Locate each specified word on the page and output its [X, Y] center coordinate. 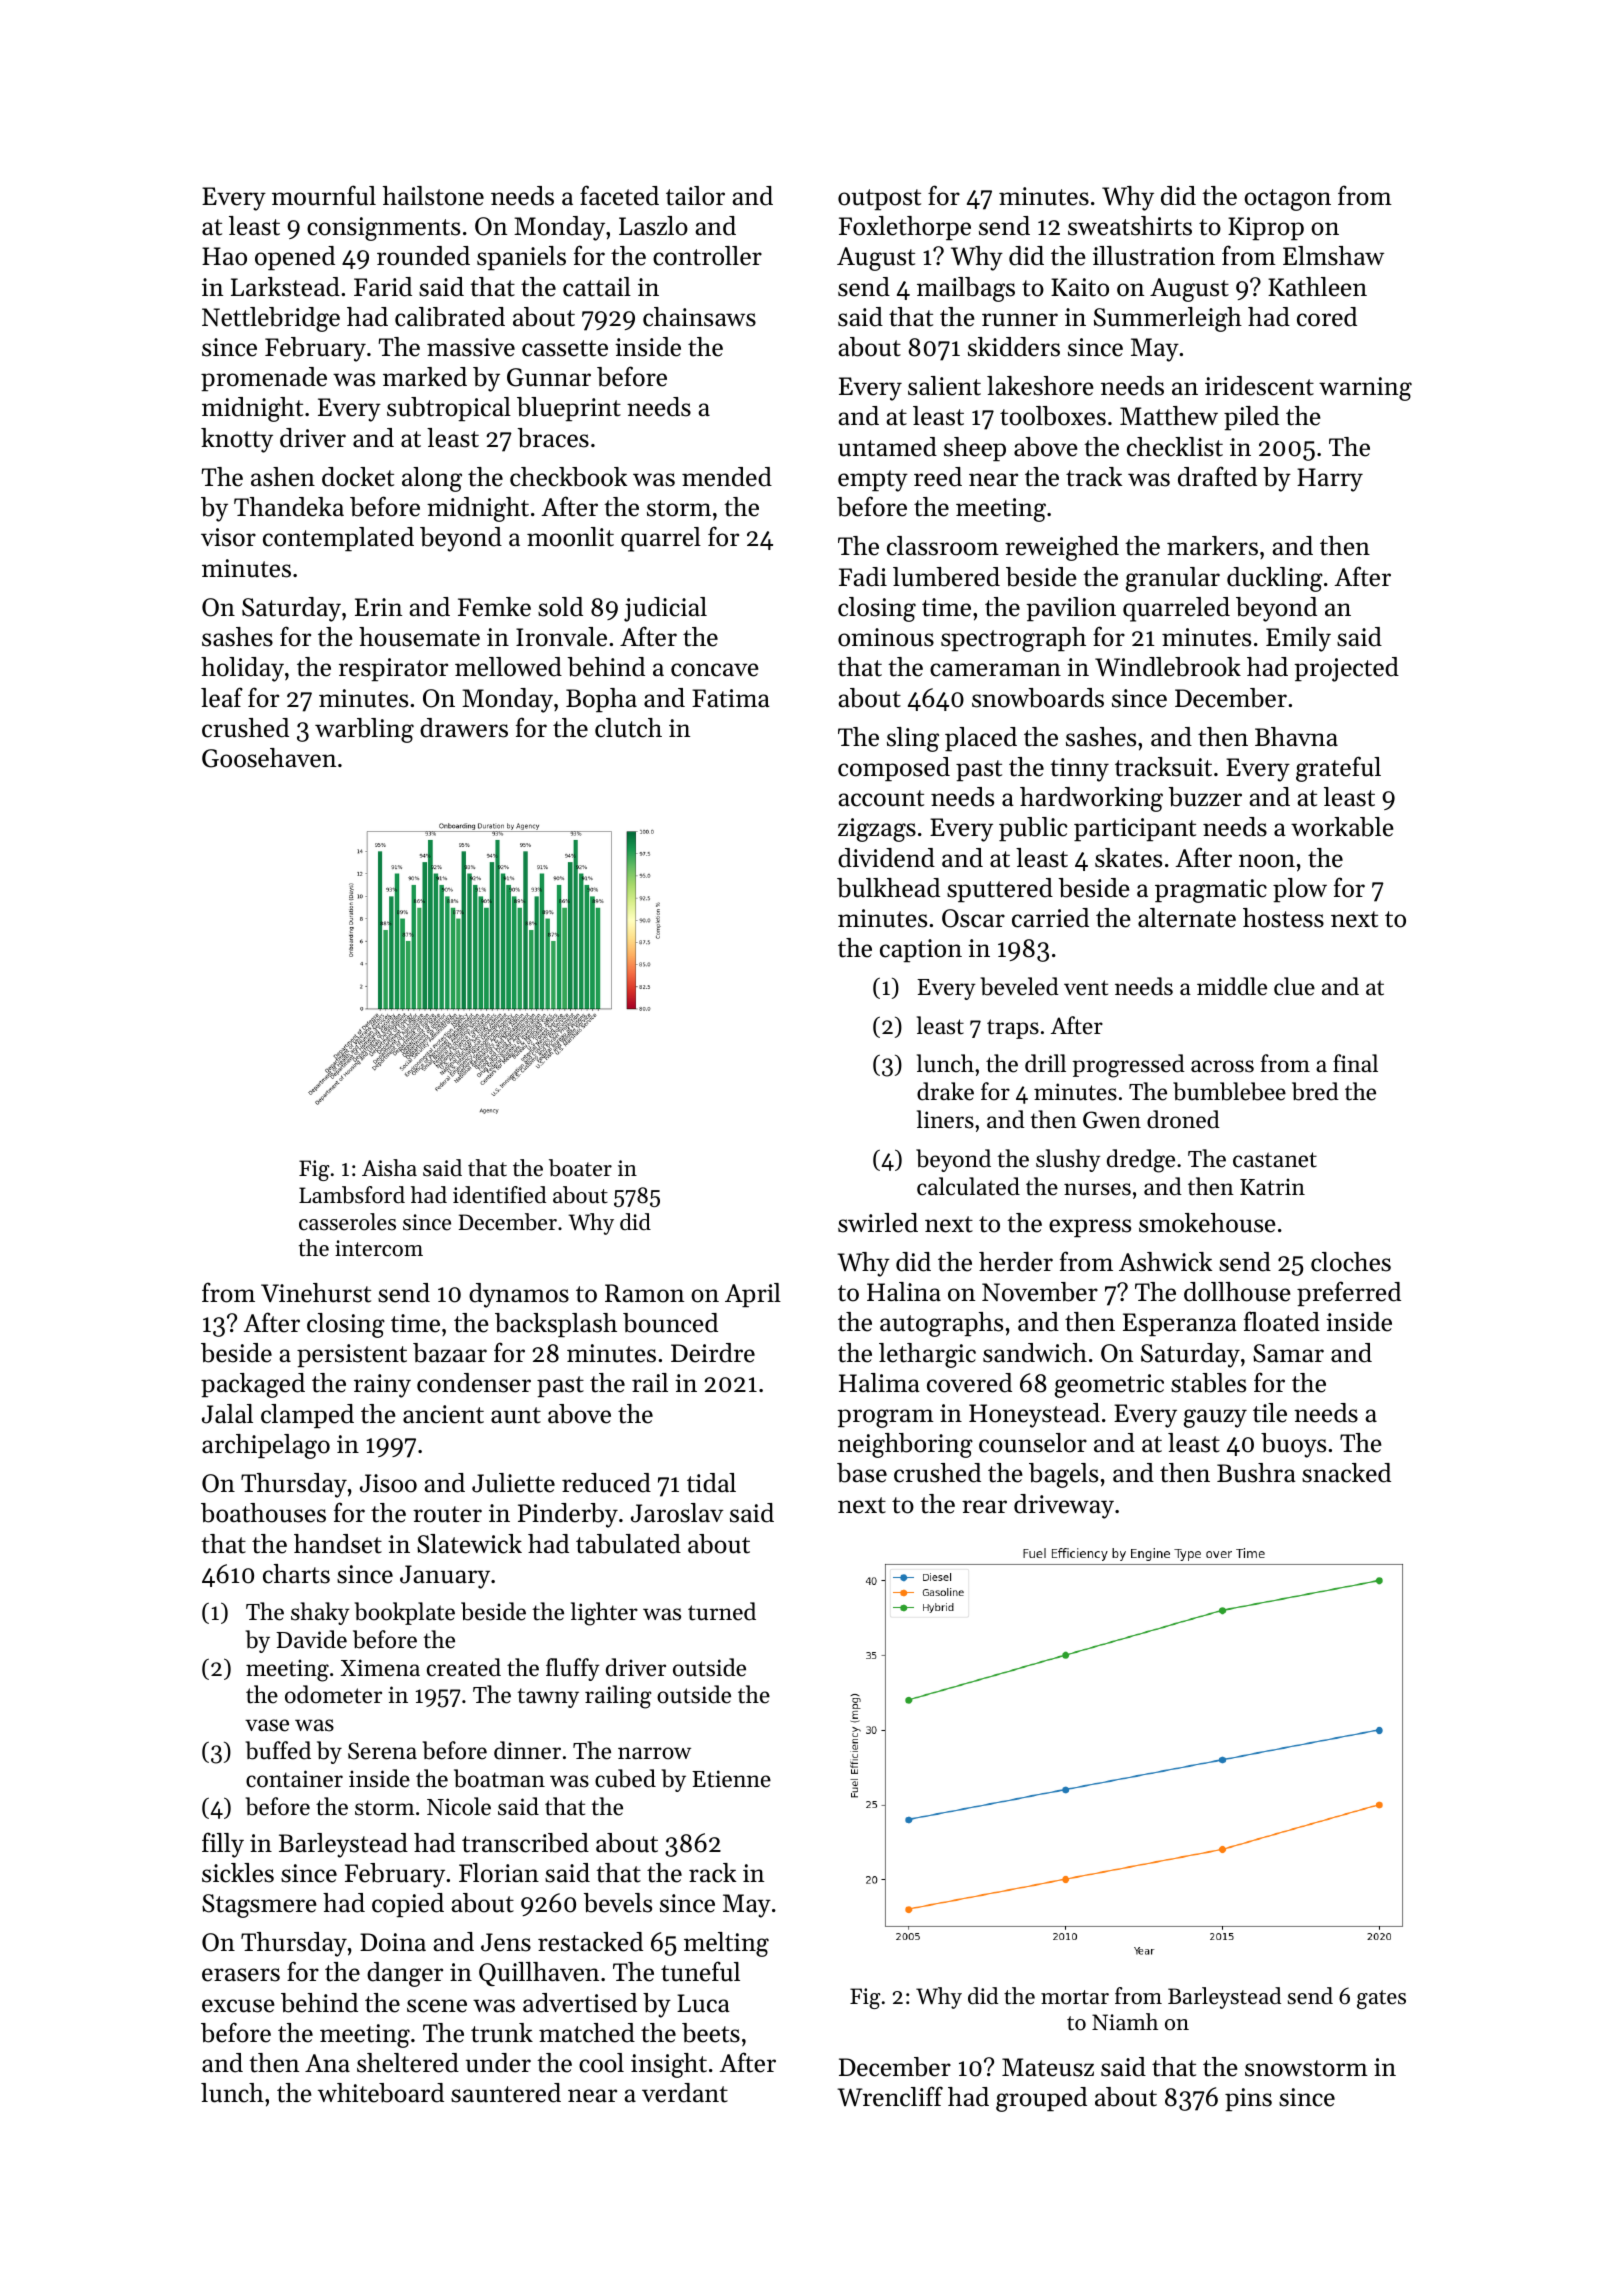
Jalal [227, 1414]
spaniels [521, 258]
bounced [670, 1323]
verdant [685, 2093]
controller [707, 256]
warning [1365, 389]
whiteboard [381, 2093]
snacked [1346, 1473]
